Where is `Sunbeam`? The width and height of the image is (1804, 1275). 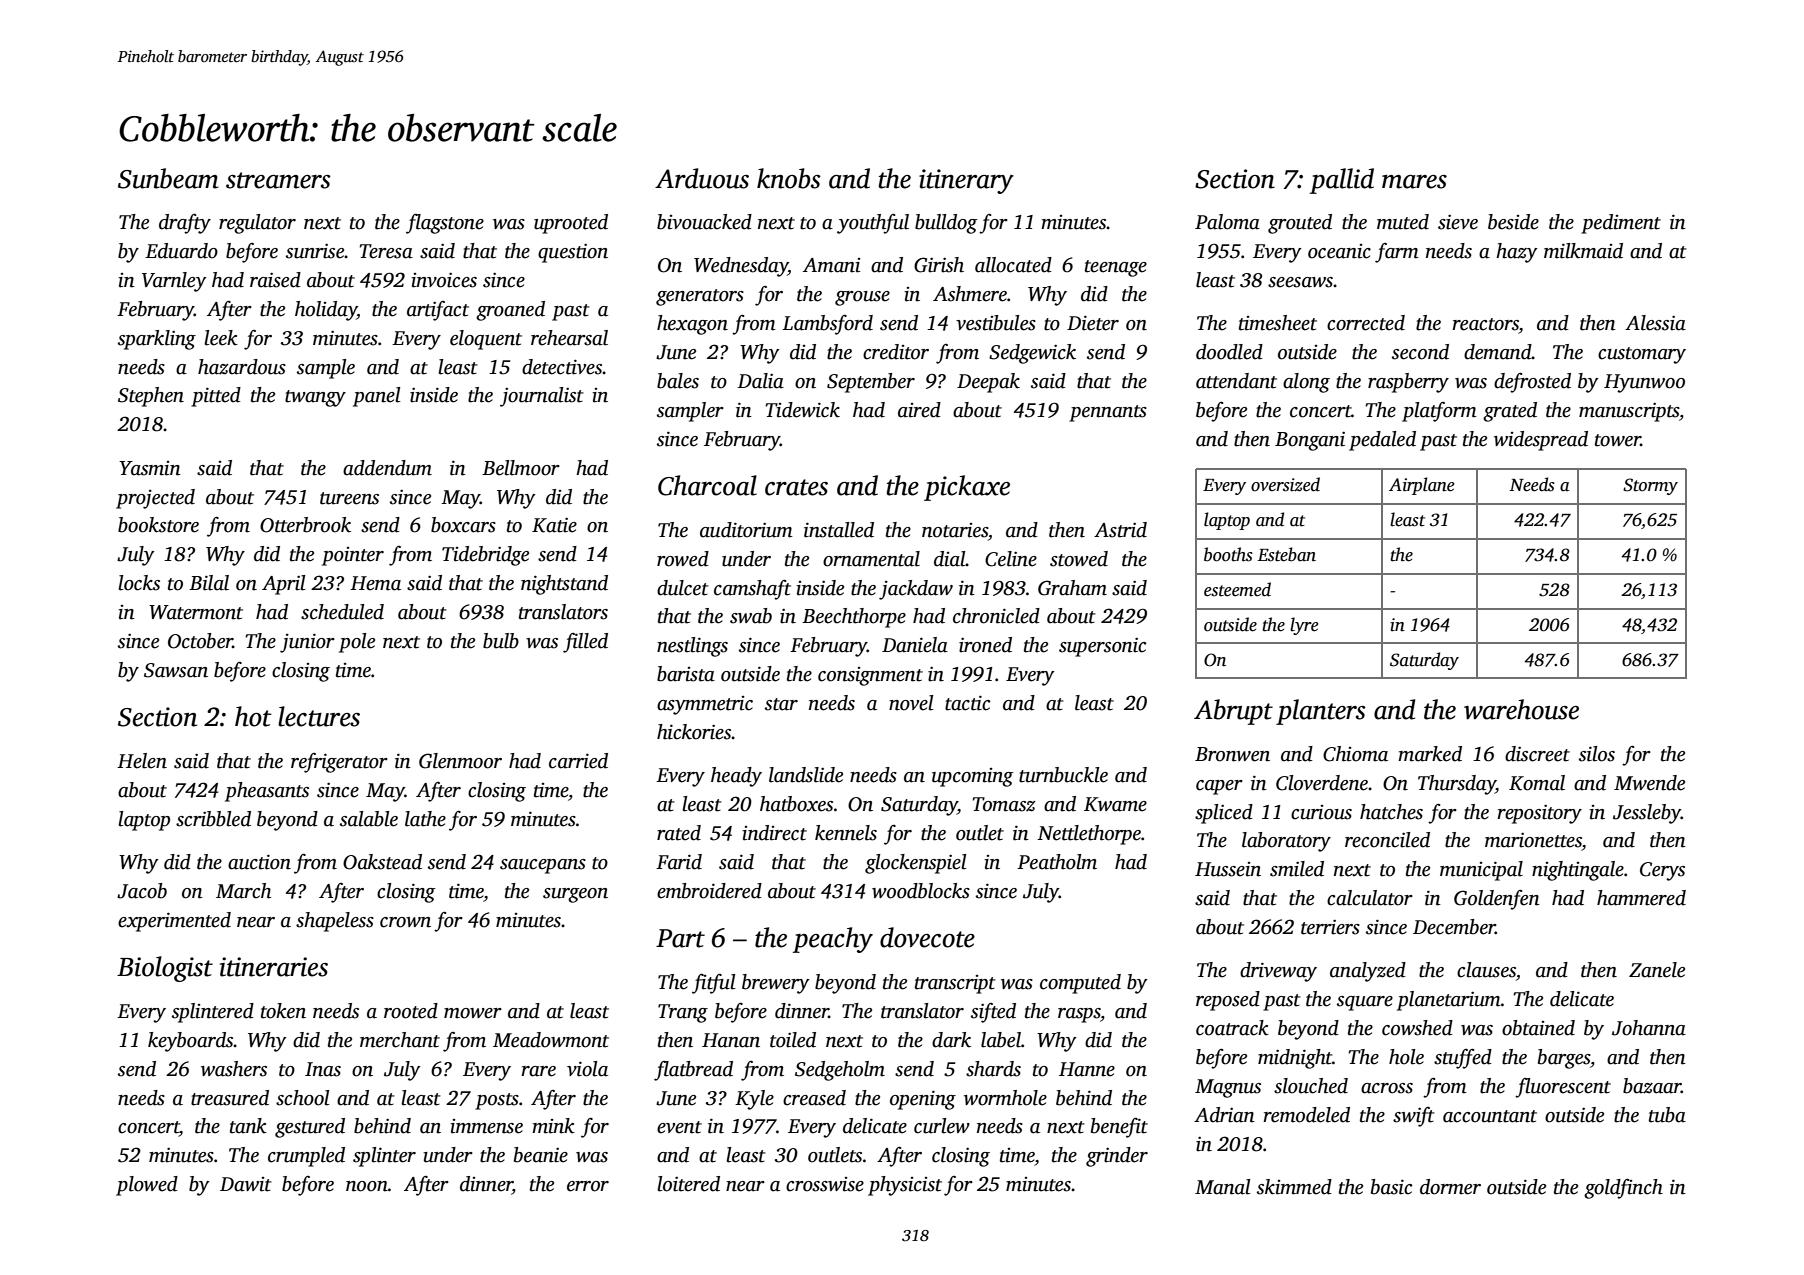
Sunbeam is located at coordinates (168, 178).
